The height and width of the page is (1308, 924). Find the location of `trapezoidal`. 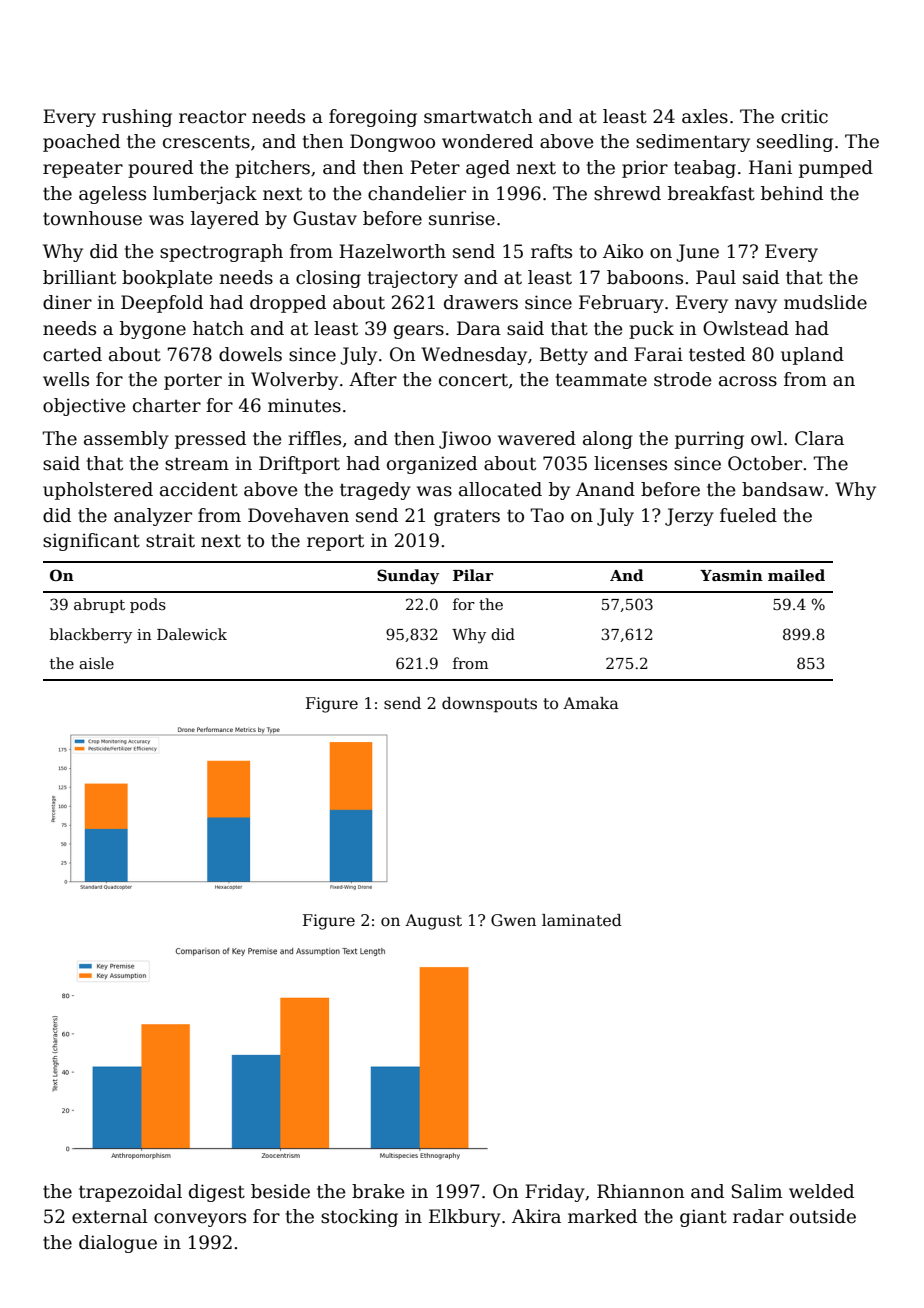

trapezoidal is located at coordinates (130, 1193).
